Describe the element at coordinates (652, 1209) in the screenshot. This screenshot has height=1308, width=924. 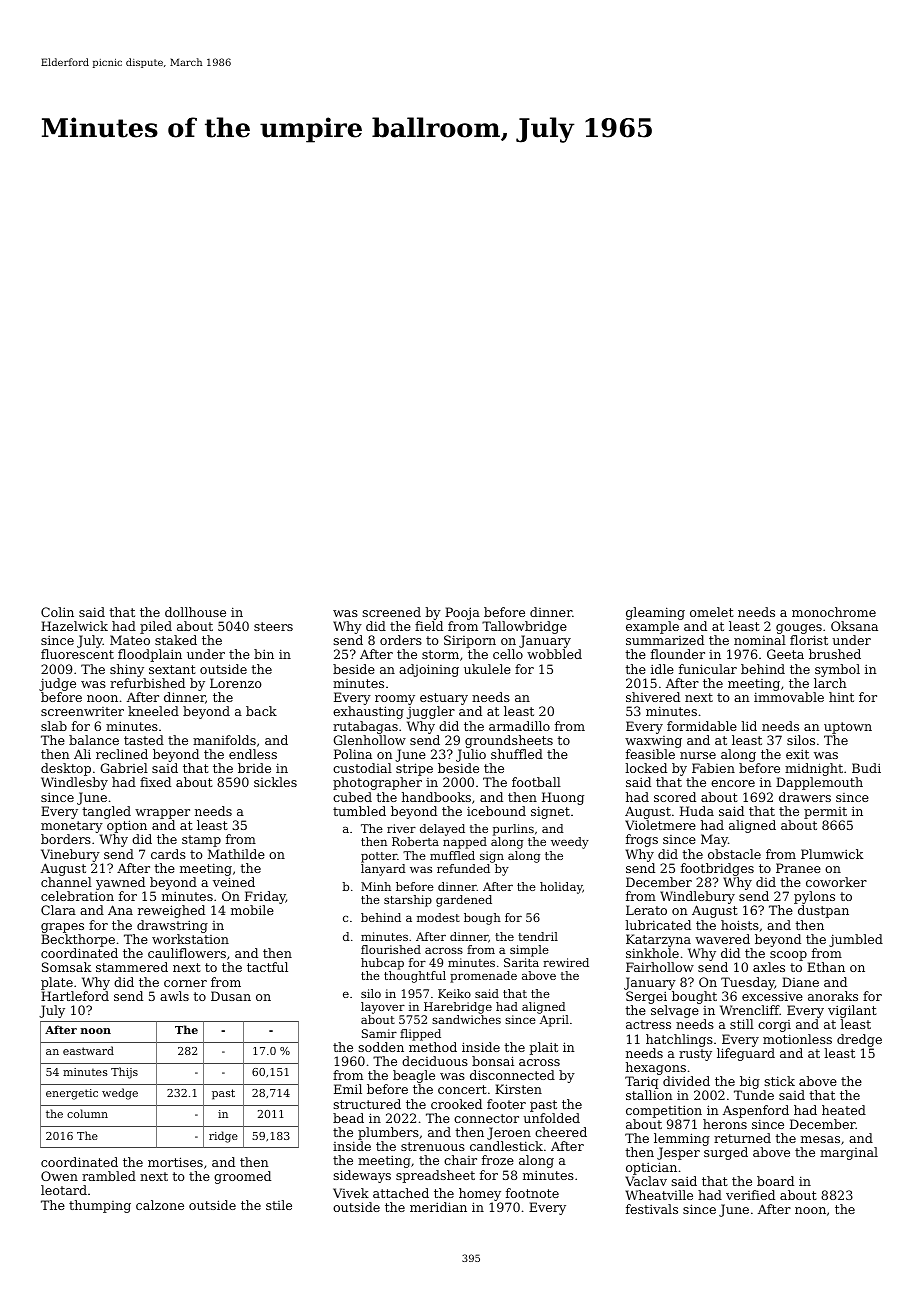
I see `festivals` at that location.
